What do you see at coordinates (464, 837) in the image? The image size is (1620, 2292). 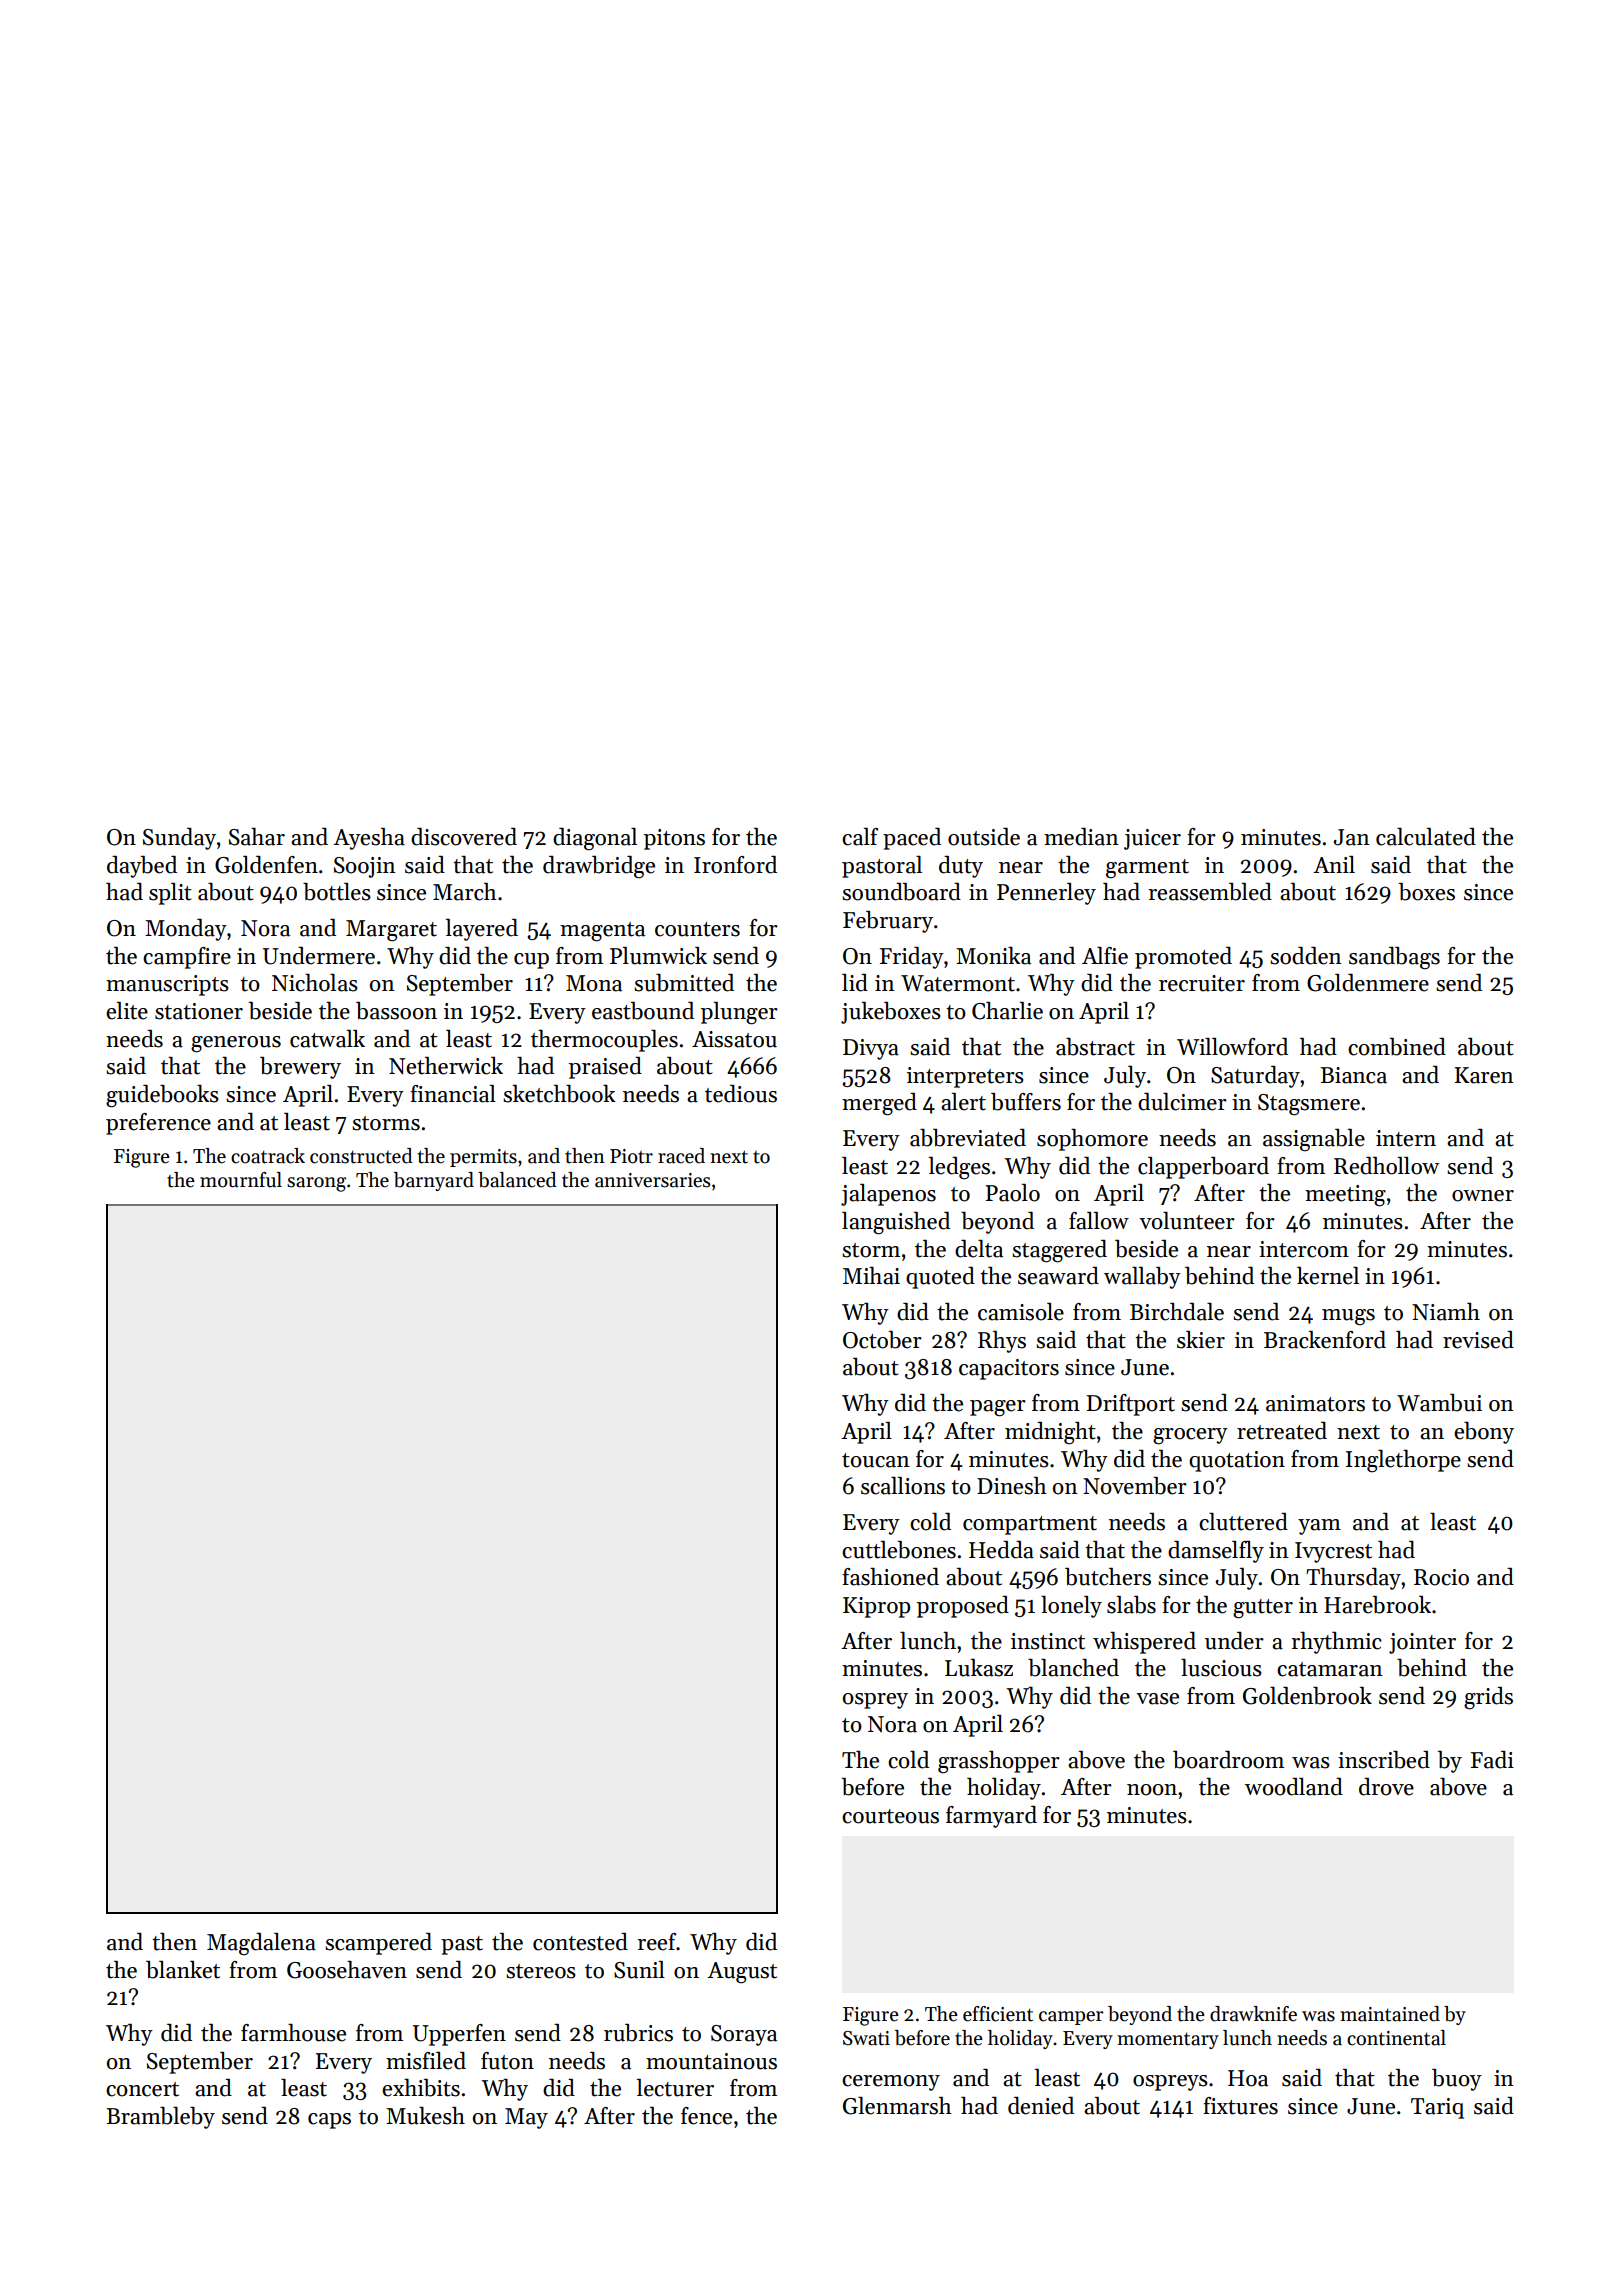 I see `discovered` at bounding box center [464, 837].
